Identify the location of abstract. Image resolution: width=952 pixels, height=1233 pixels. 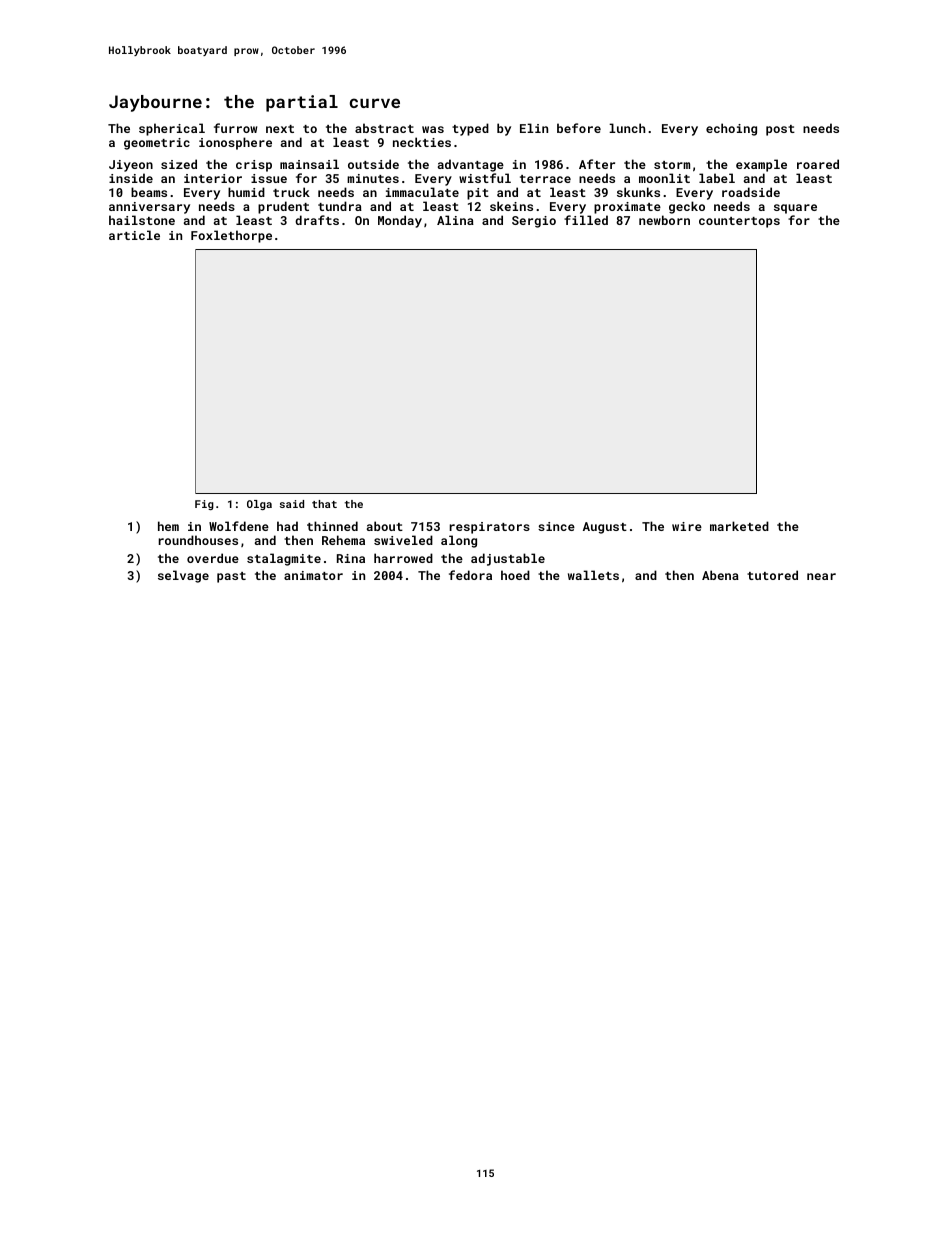
(384, 128).
